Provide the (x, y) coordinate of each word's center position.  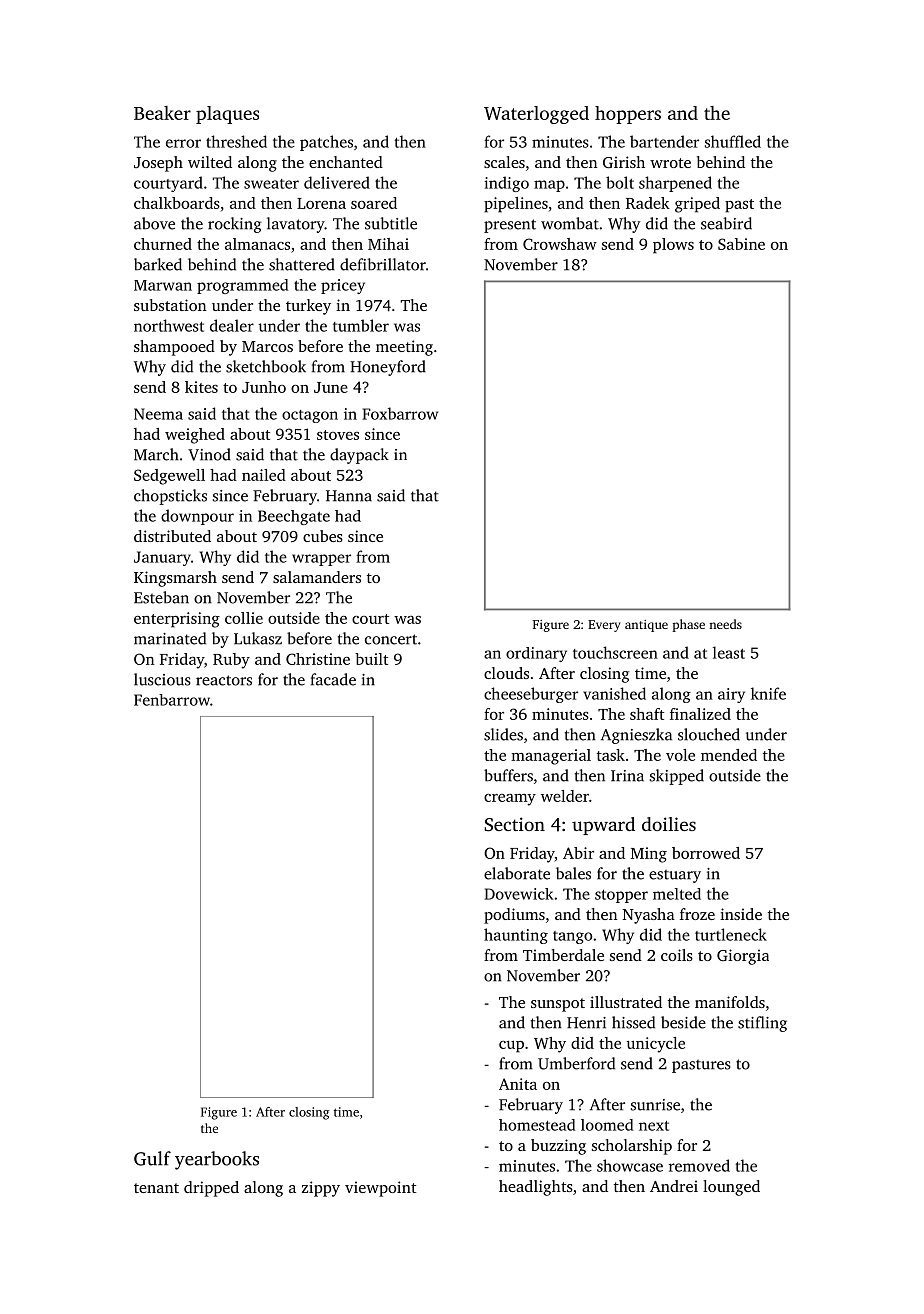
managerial (551, 757)
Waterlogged (536, 115)
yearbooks (217, 1160)
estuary (675, 876)
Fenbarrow (172, 700)
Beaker (162, 113)
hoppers (628, 115)
